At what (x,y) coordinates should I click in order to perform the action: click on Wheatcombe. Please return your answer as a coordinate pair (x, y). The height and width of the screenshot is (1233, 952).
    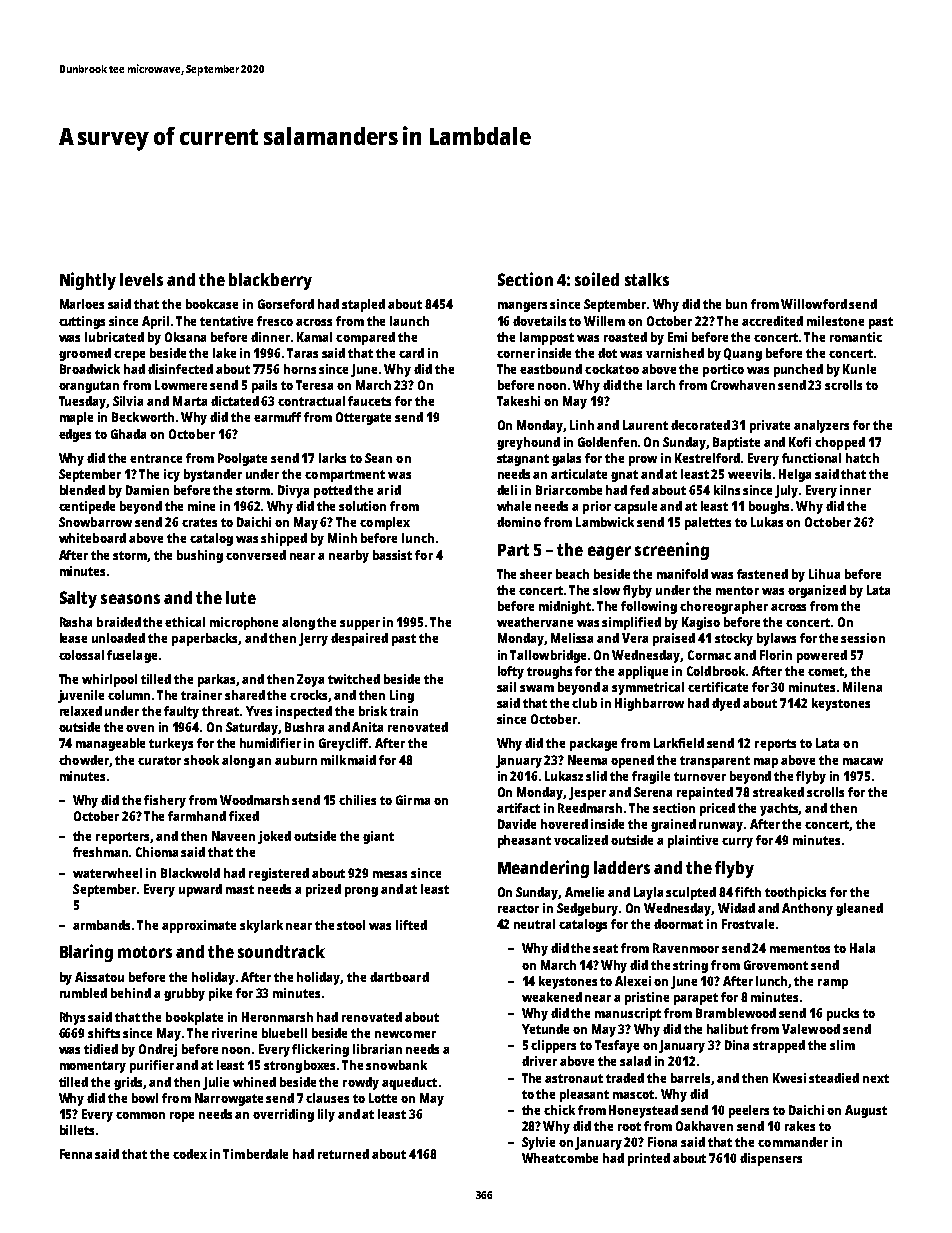
    Looking at the image, I should click on (560, 1158).
